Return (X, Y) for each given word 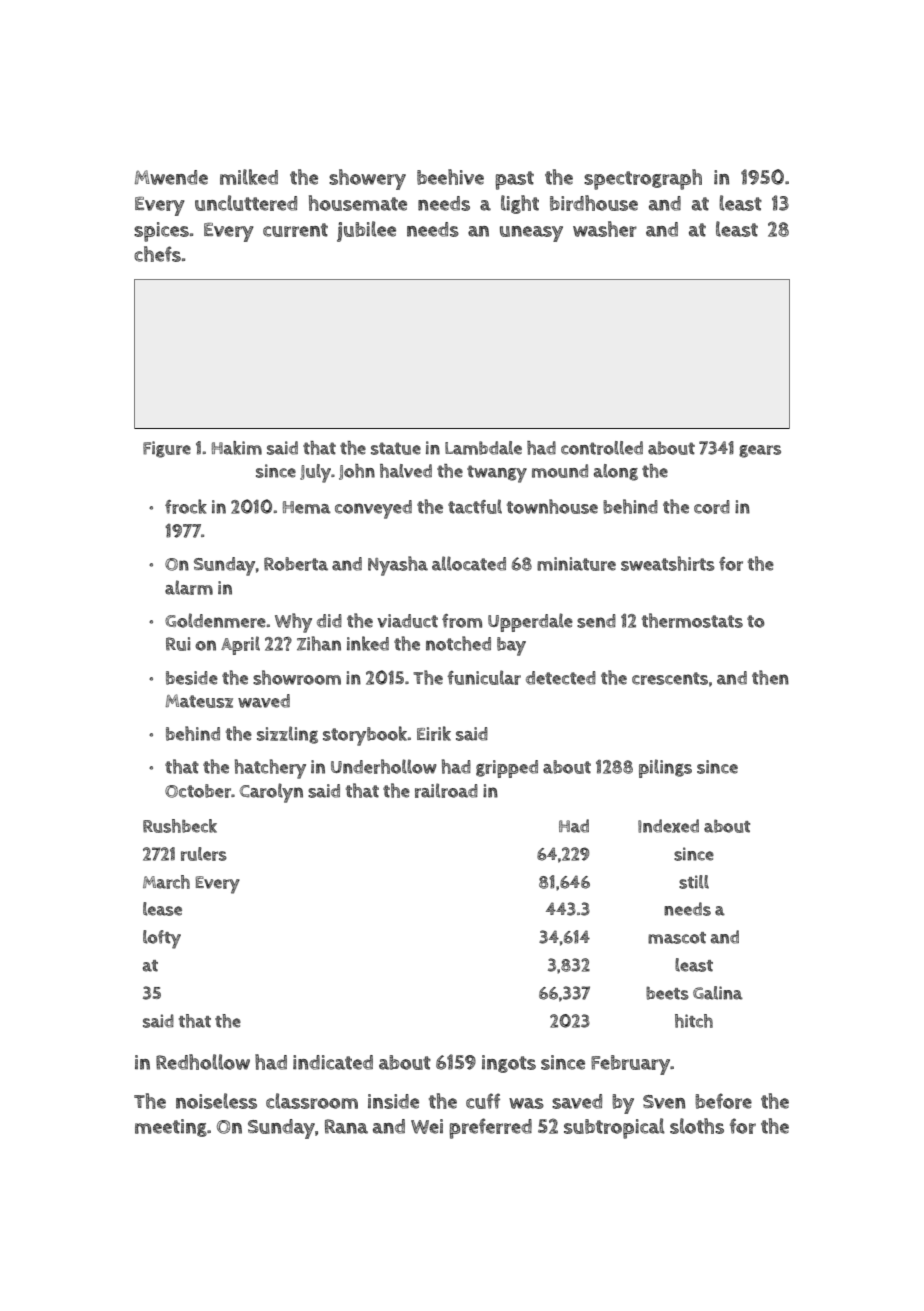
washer (605, 229)
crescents (670, 678)
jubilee (366, 231)
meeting (171, 1128)
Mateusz (199, 701)
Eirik (434, 733)
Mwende (171, 177)
